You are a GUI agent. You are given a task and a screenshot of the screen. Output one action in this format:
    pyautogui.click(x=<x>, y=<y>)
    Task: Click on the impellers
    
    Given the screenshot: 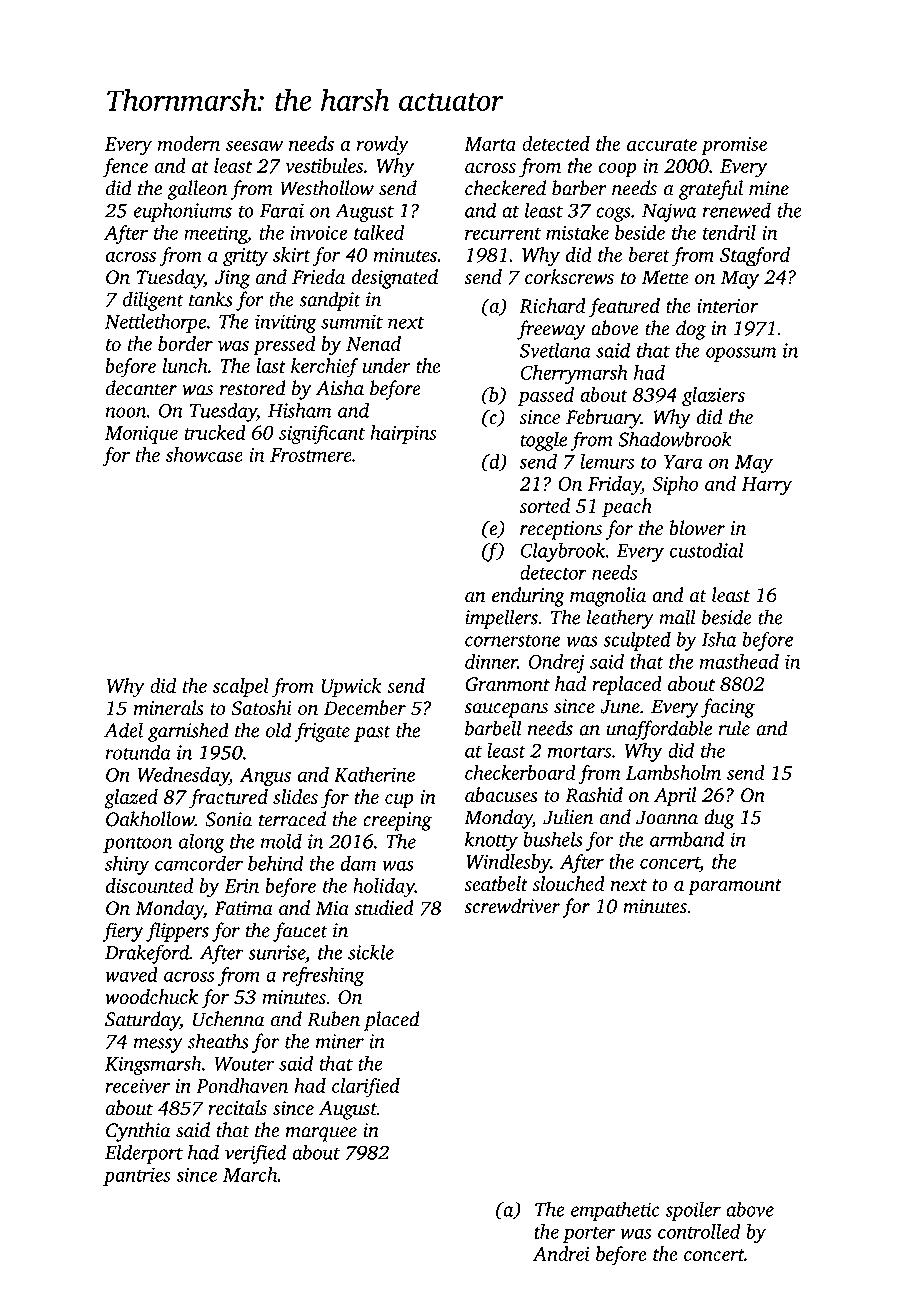 What is the action you would take?
    pyautogui.click(x=501, y=619)
